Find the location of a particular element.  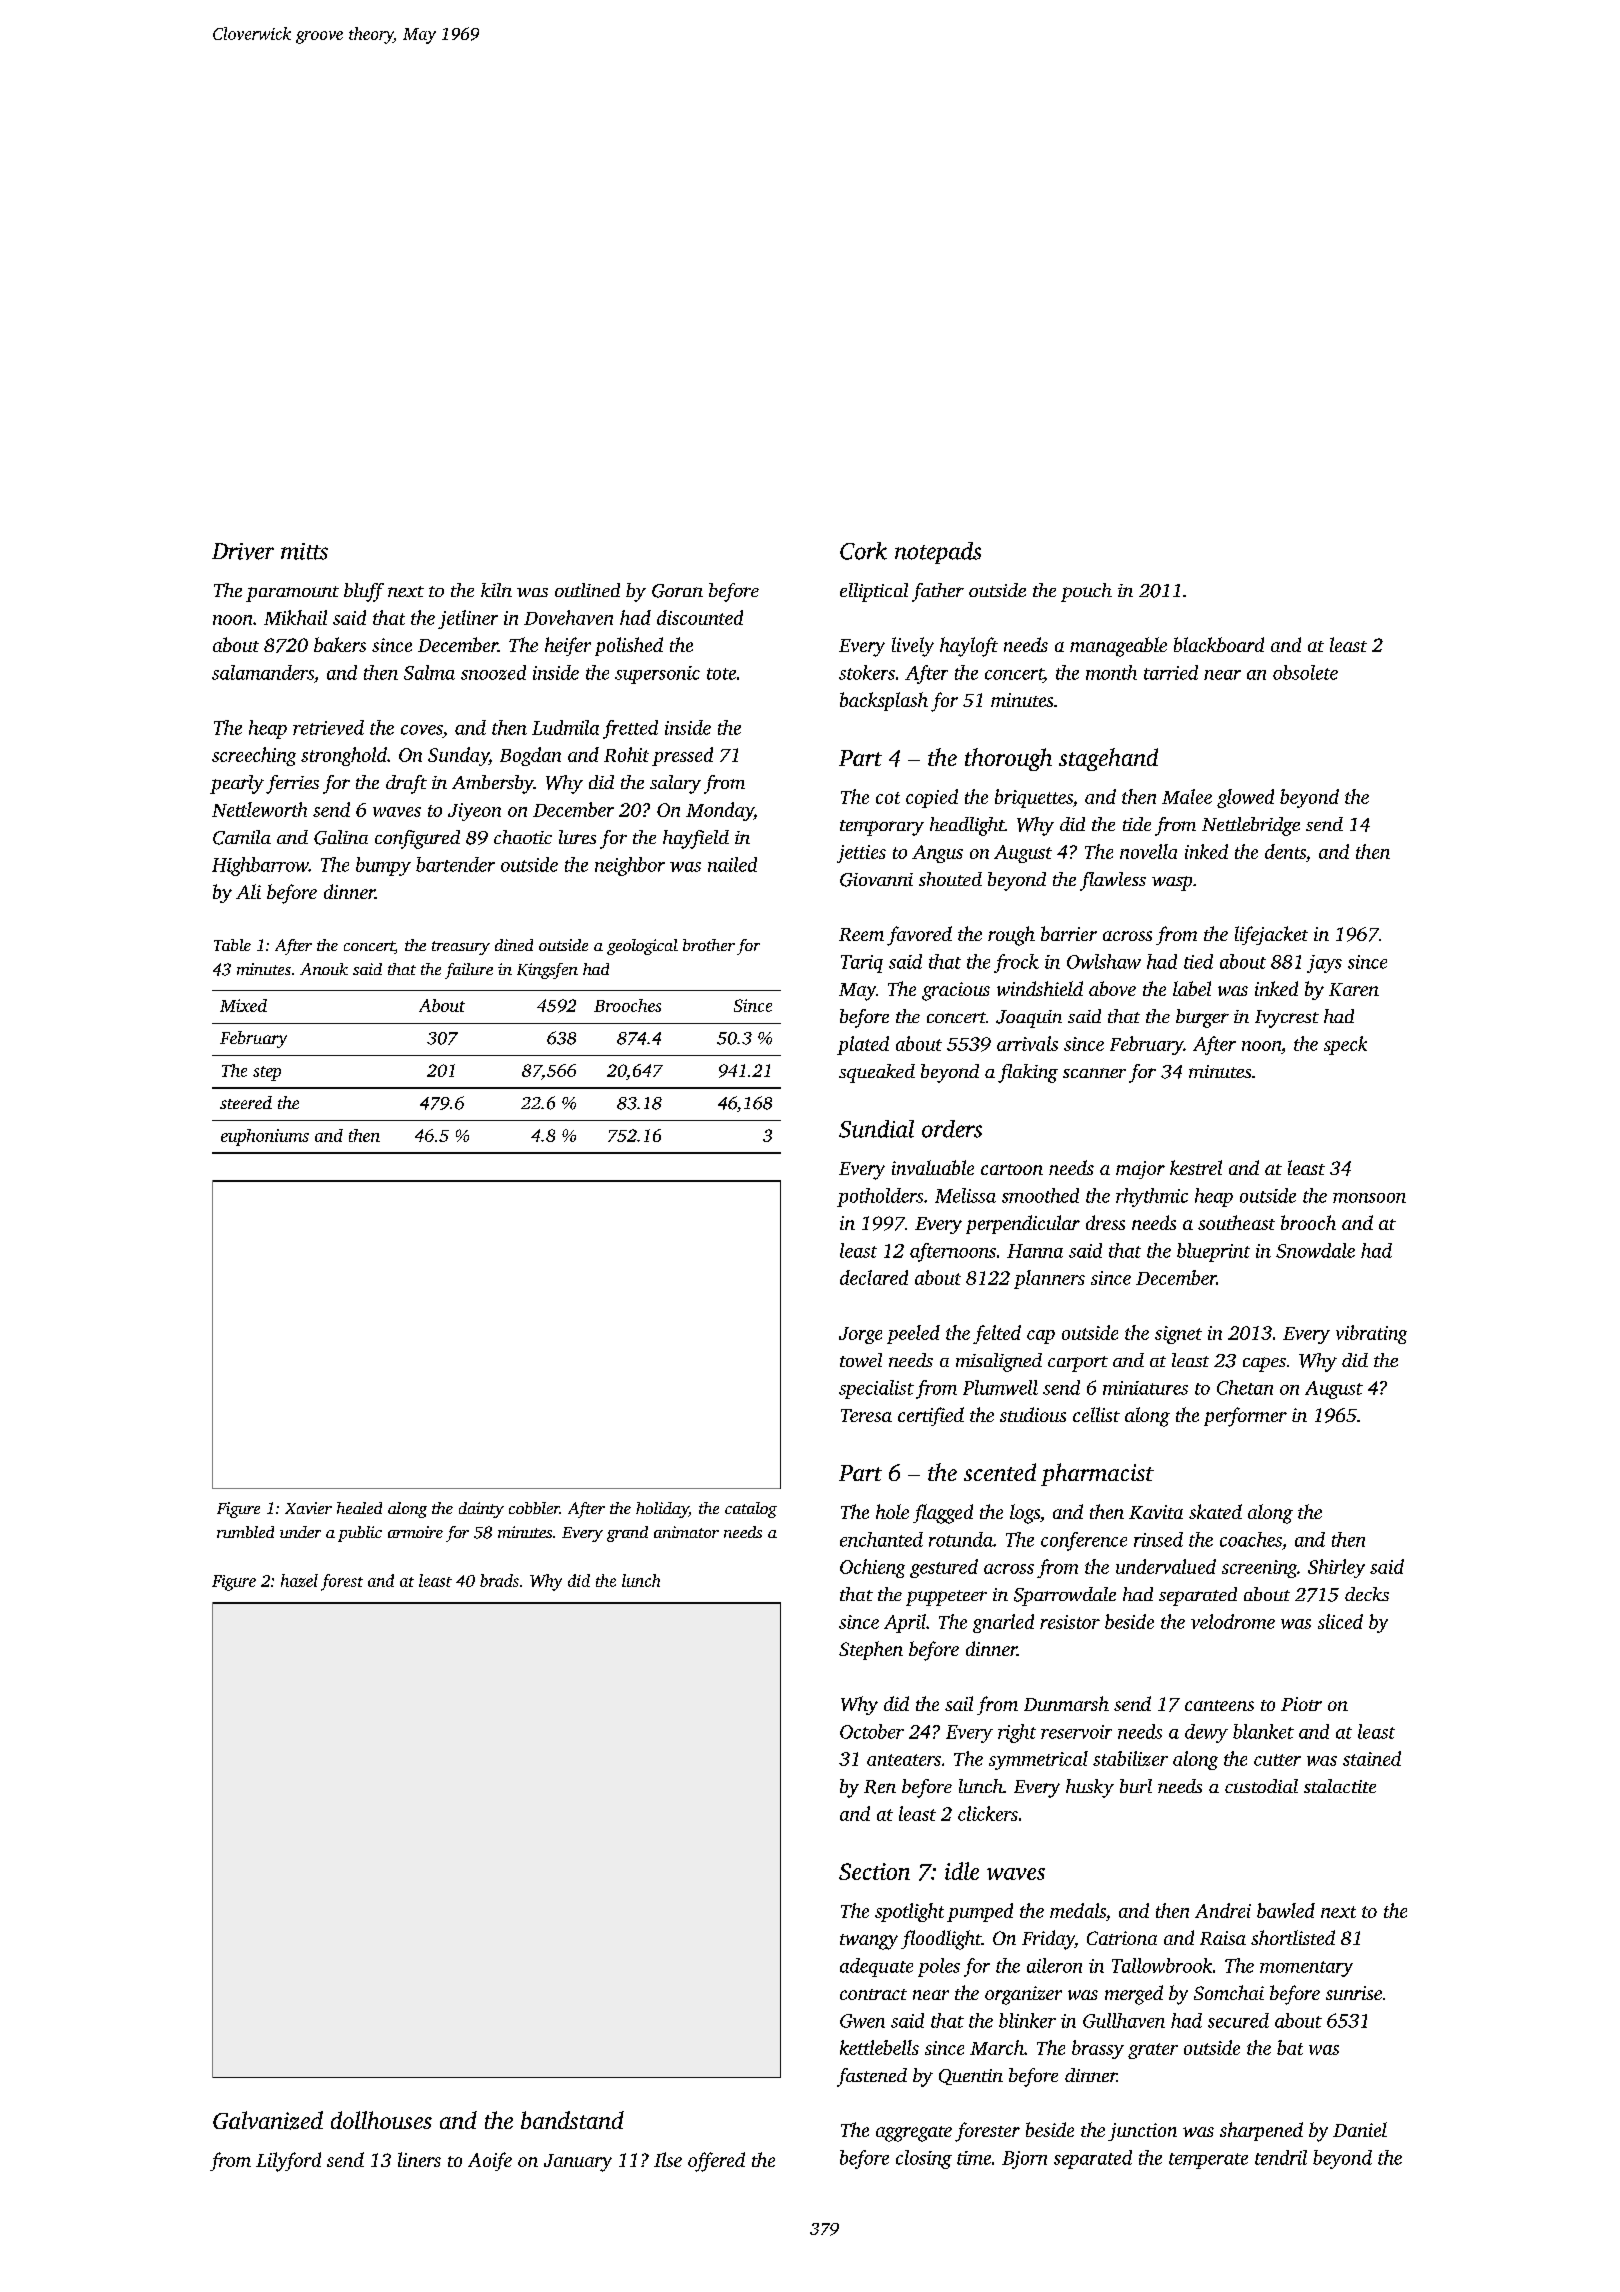

Mixed is located at coordinates (243, 1005).
